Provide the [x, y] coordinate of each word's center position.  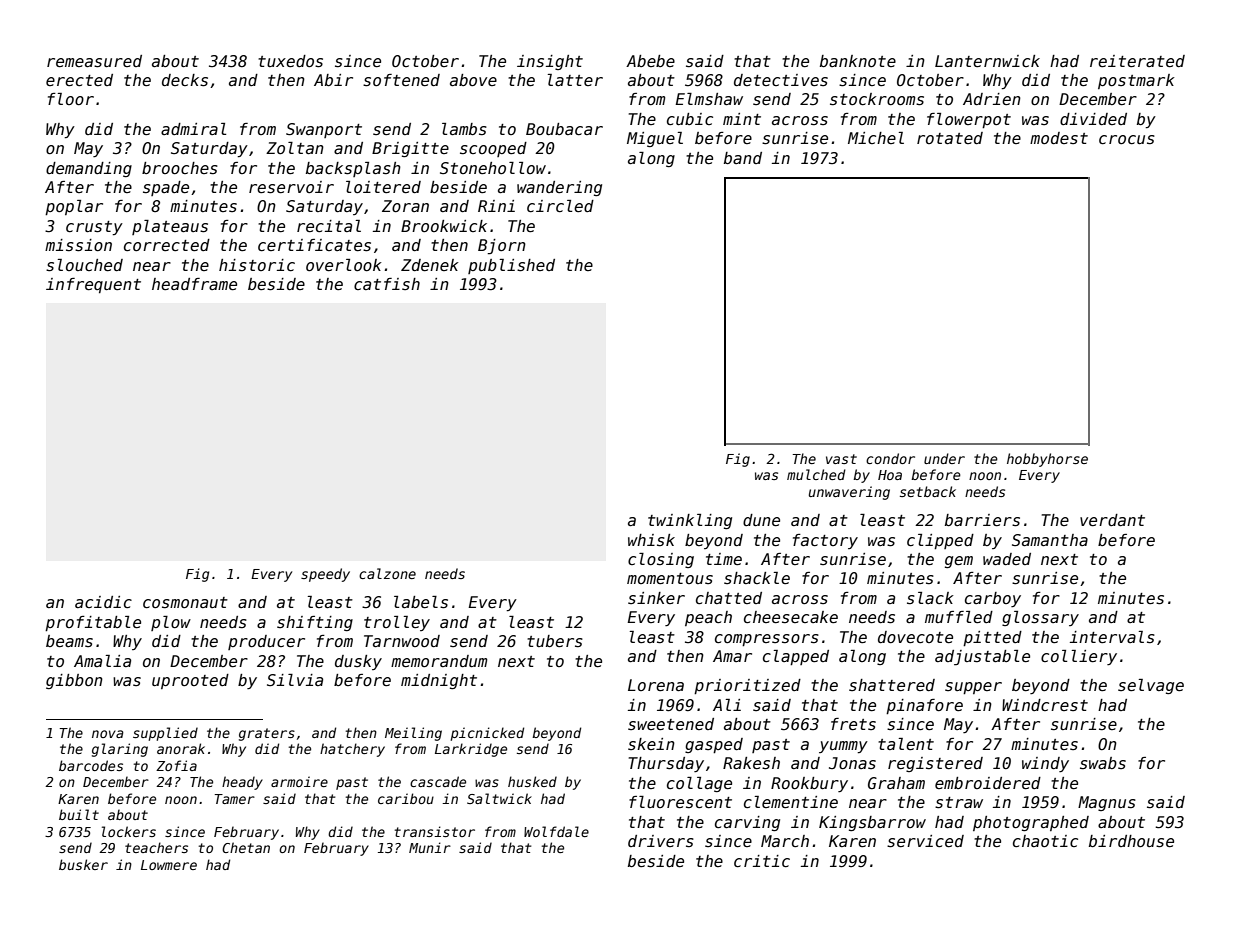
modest [1059, 138]
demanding [89, 169]
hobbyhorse [1047, 460]
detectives [781, 80]
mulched [816, 474]
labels [421, 602]
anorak [181, 748]
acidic [103, 602]
